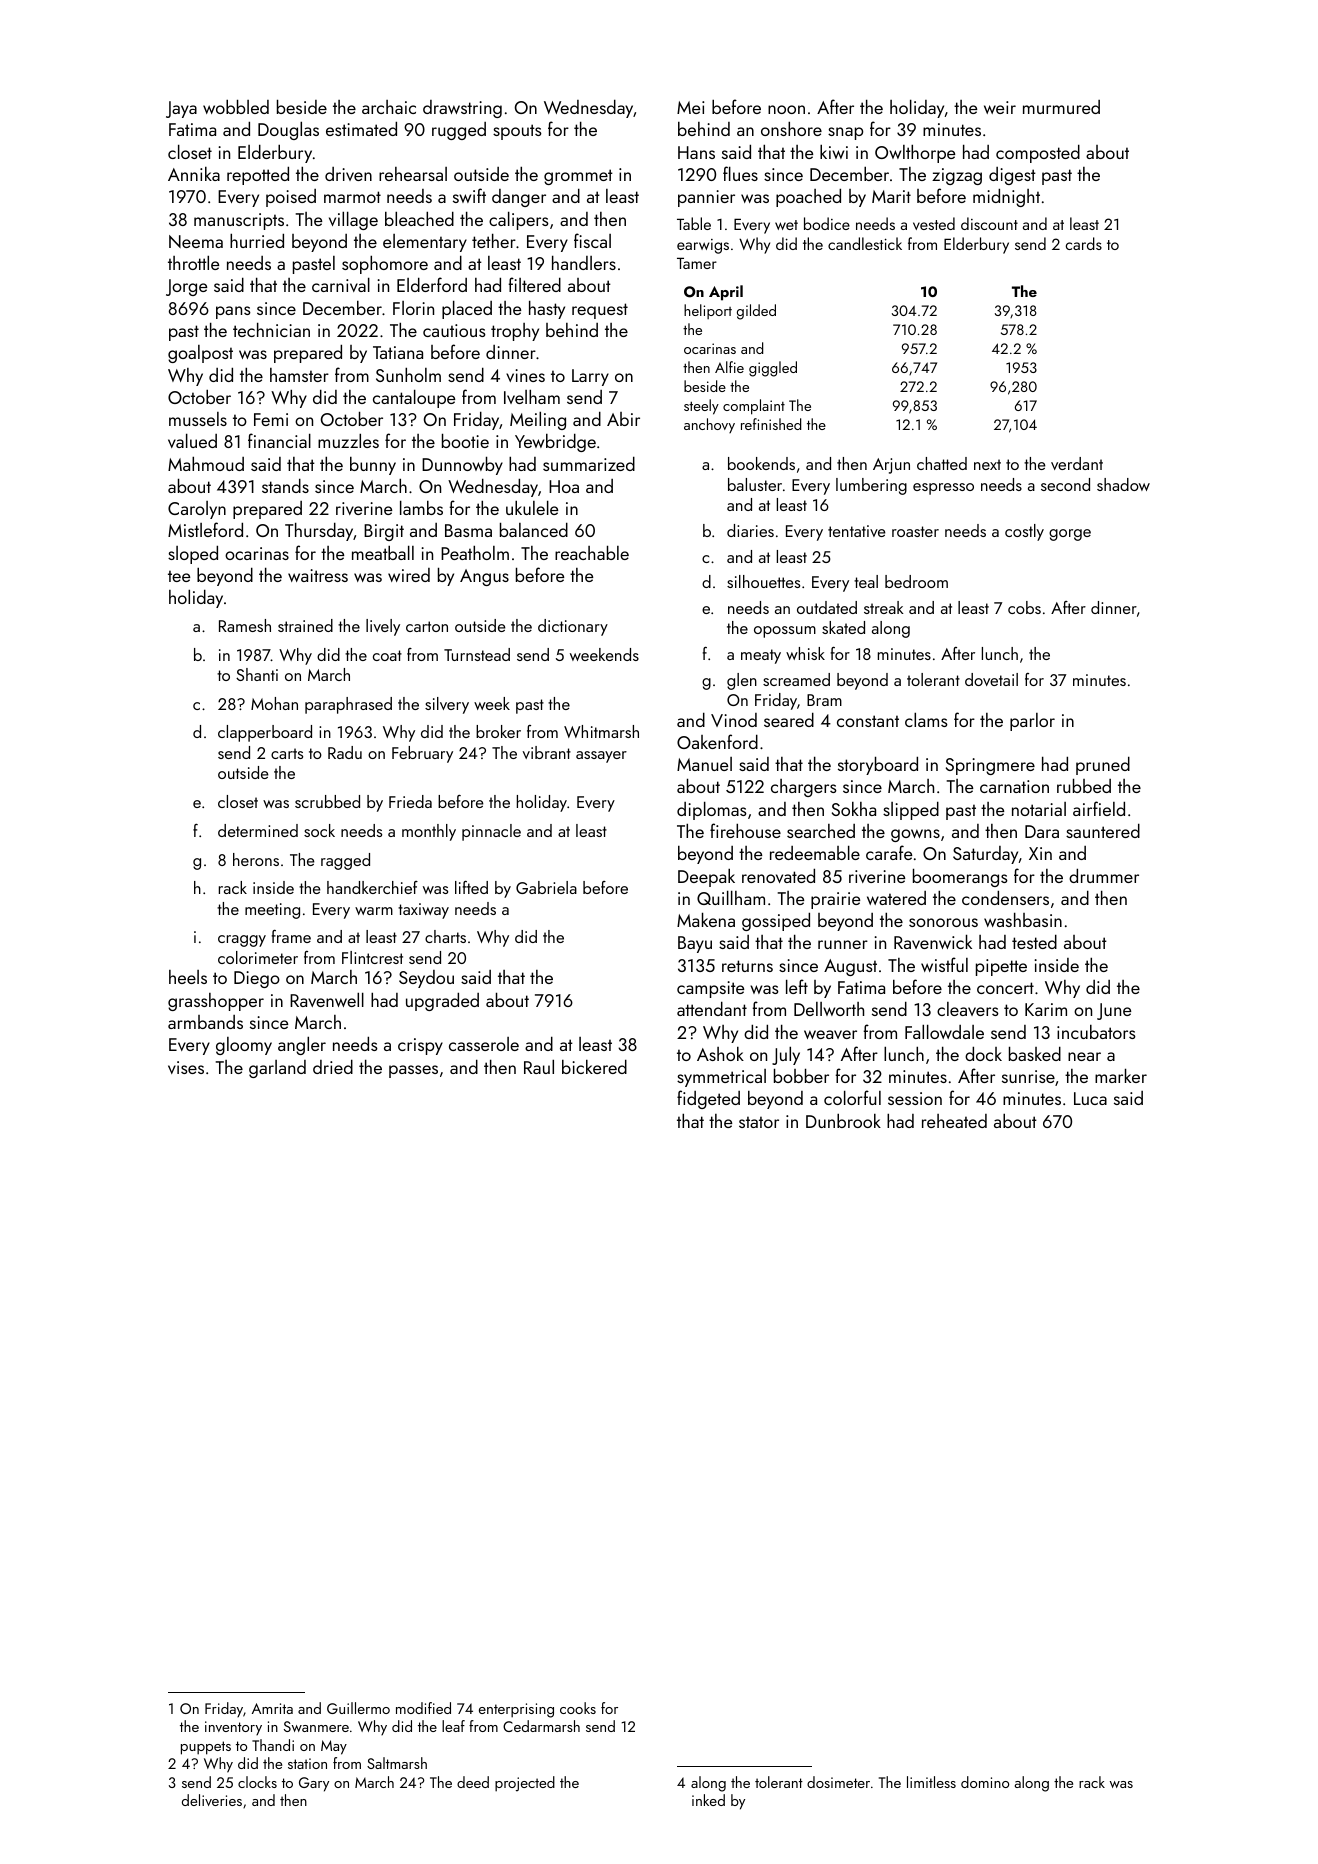 This screenshot has width=1318, height=1864. I want to click on dosimeter, so click(838, 1782).
